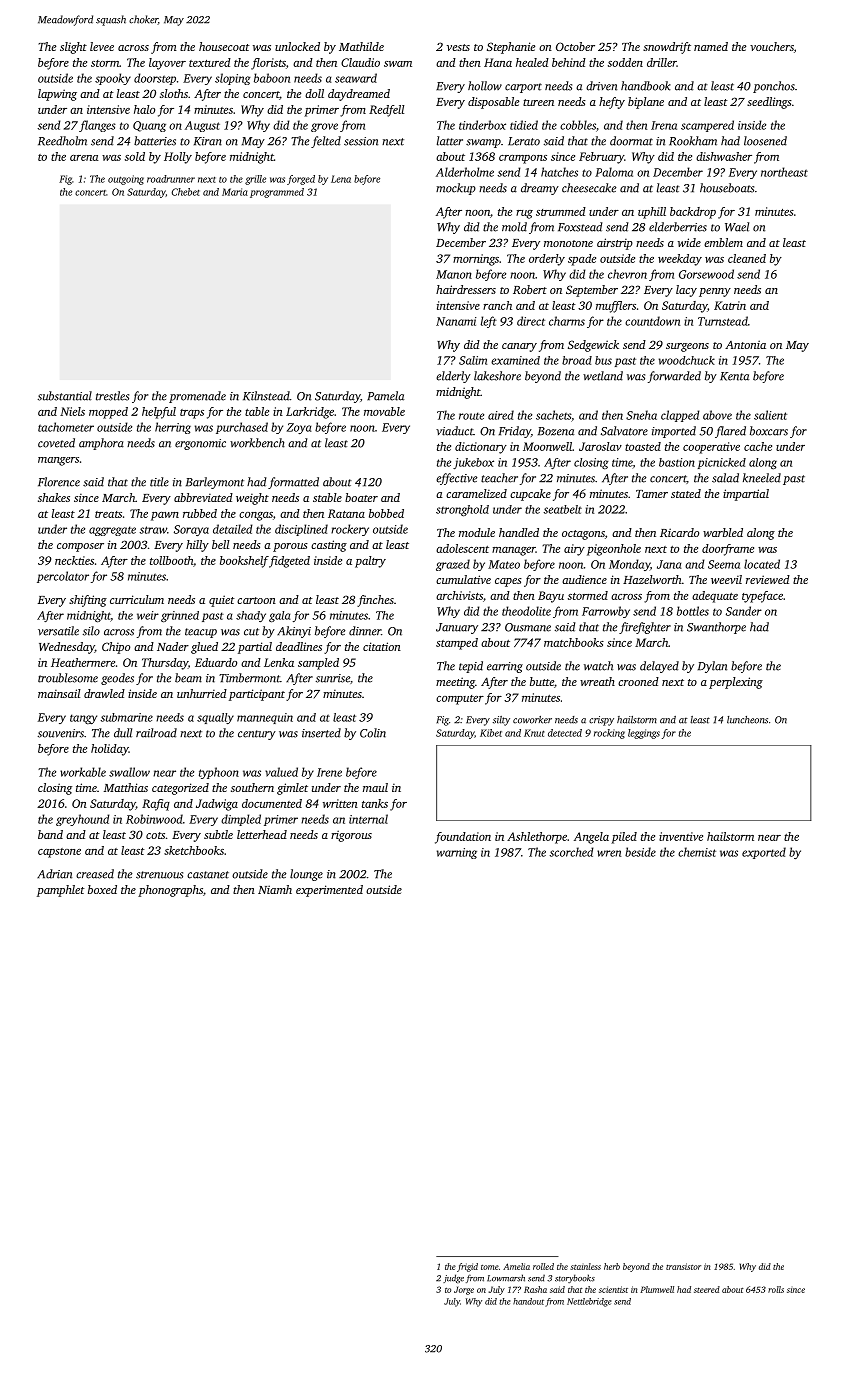 This image has height=1400, width=849. I want to click on frigid, so click(467, 1267).
